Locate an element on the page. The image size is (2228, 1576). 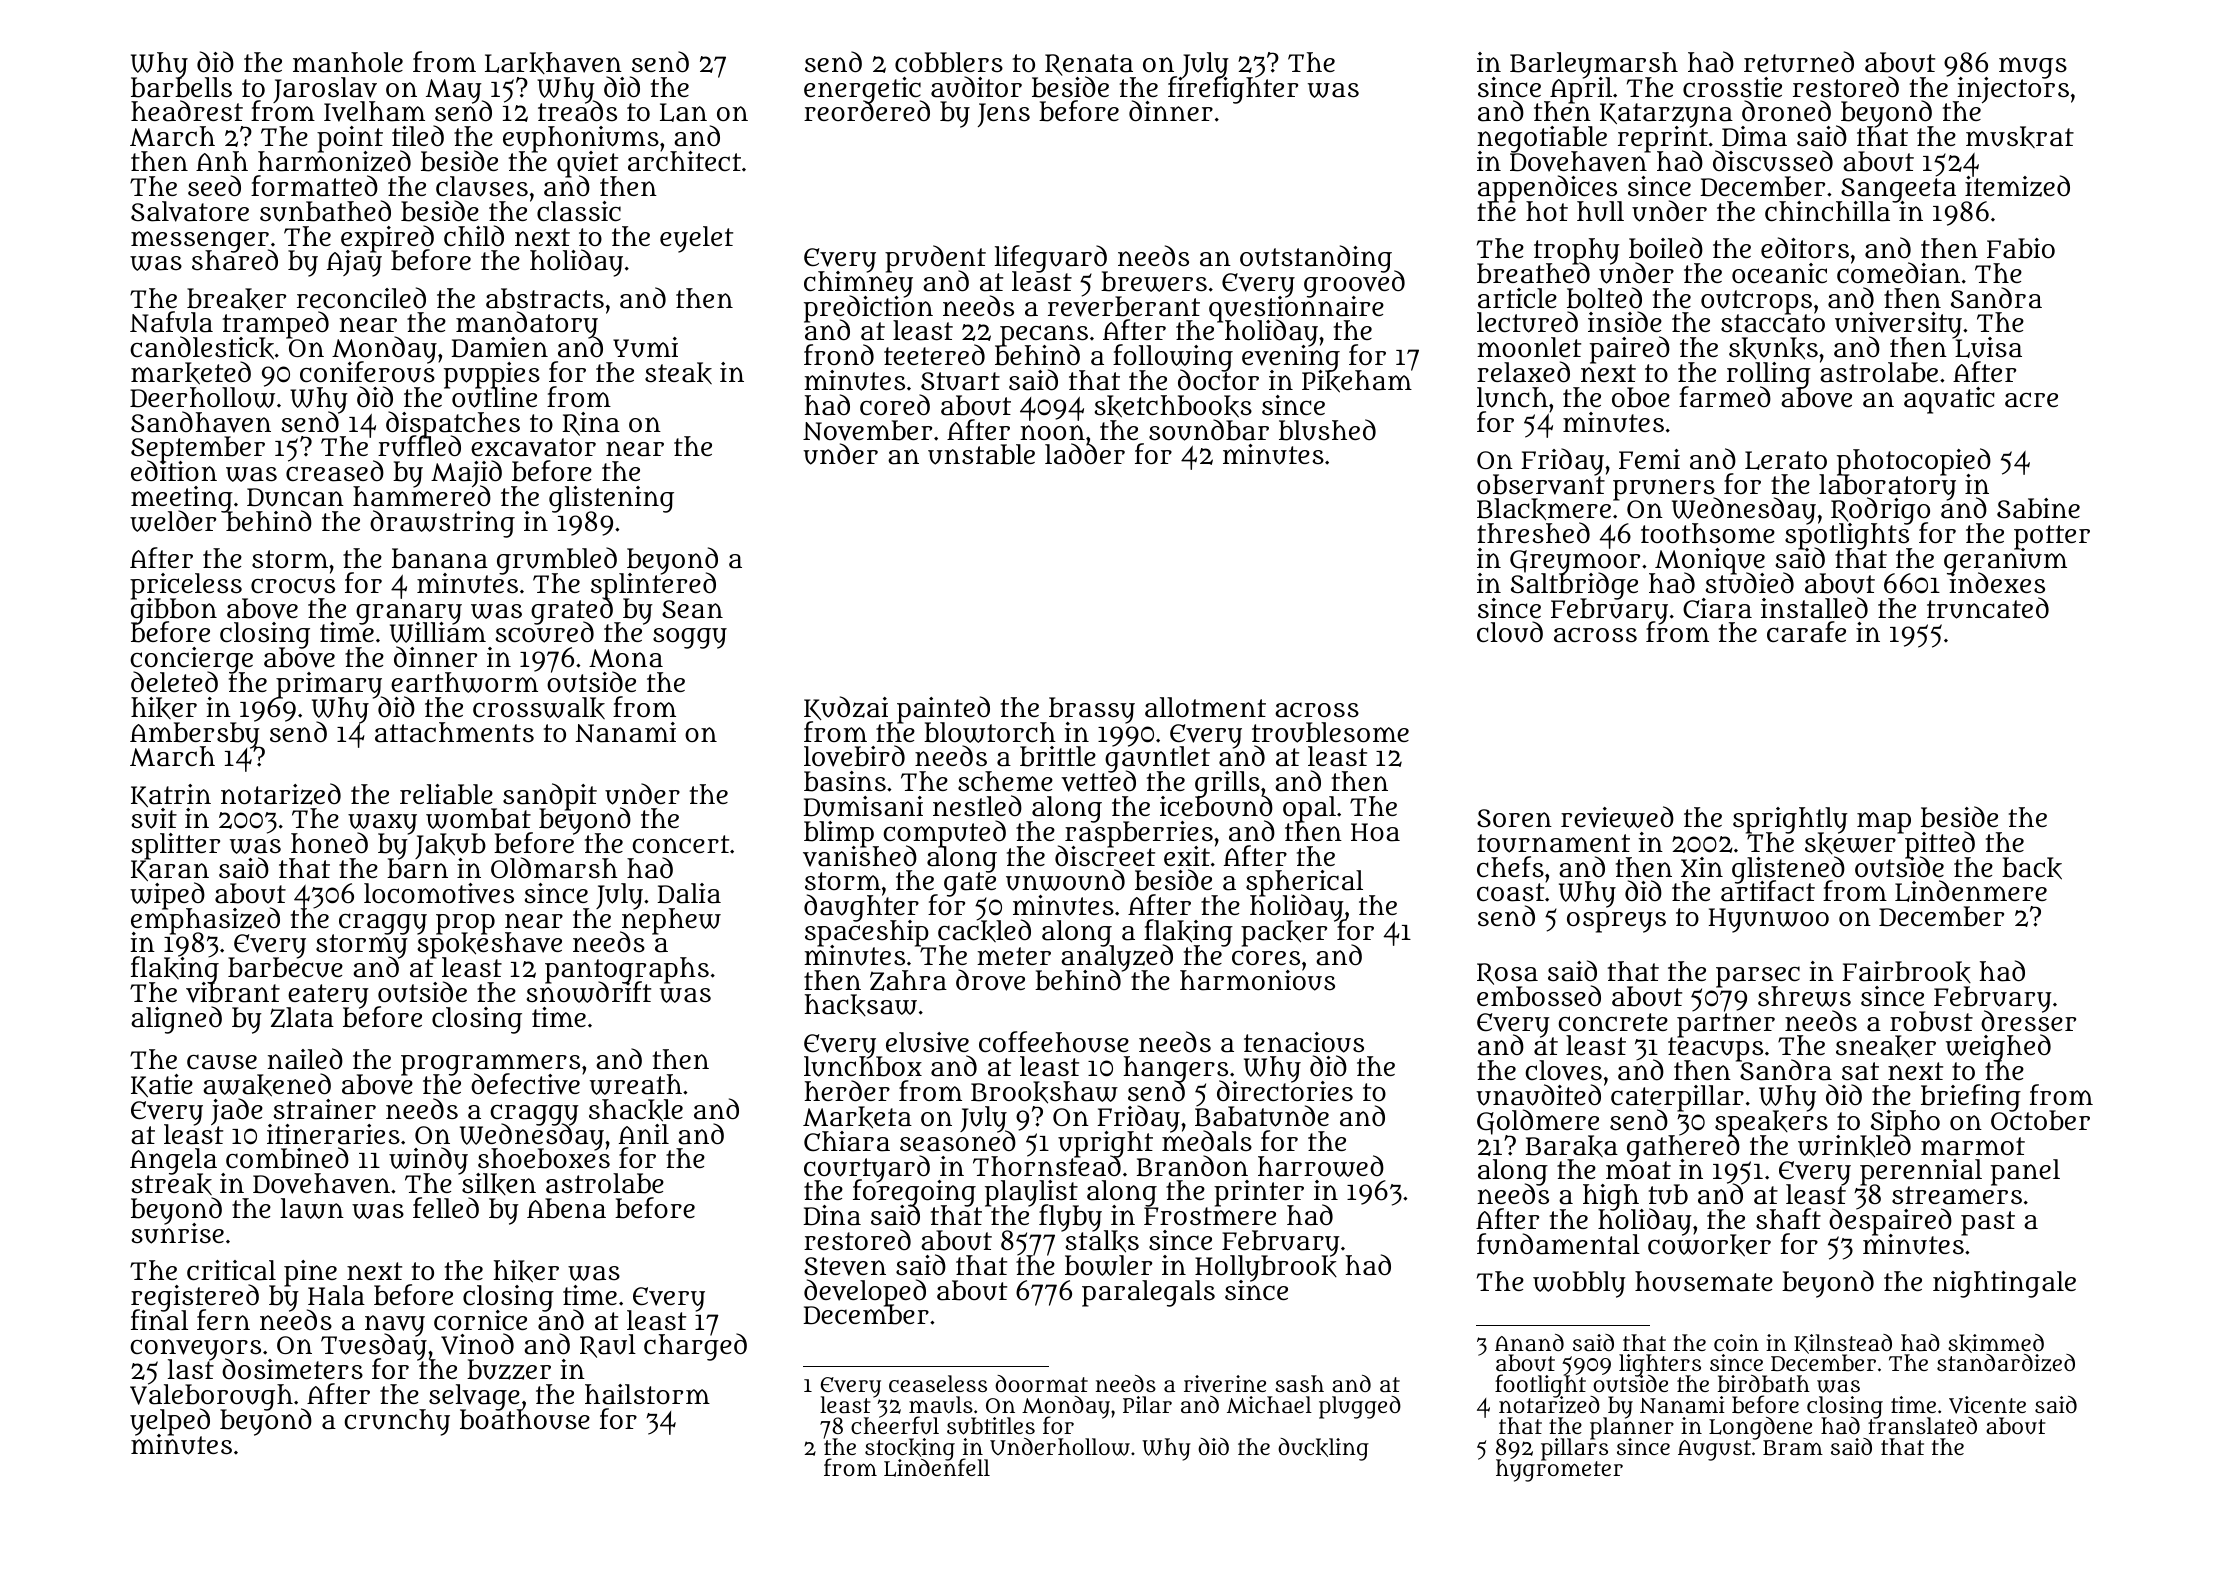
dresser is located at coordinates (2028, 1021).
